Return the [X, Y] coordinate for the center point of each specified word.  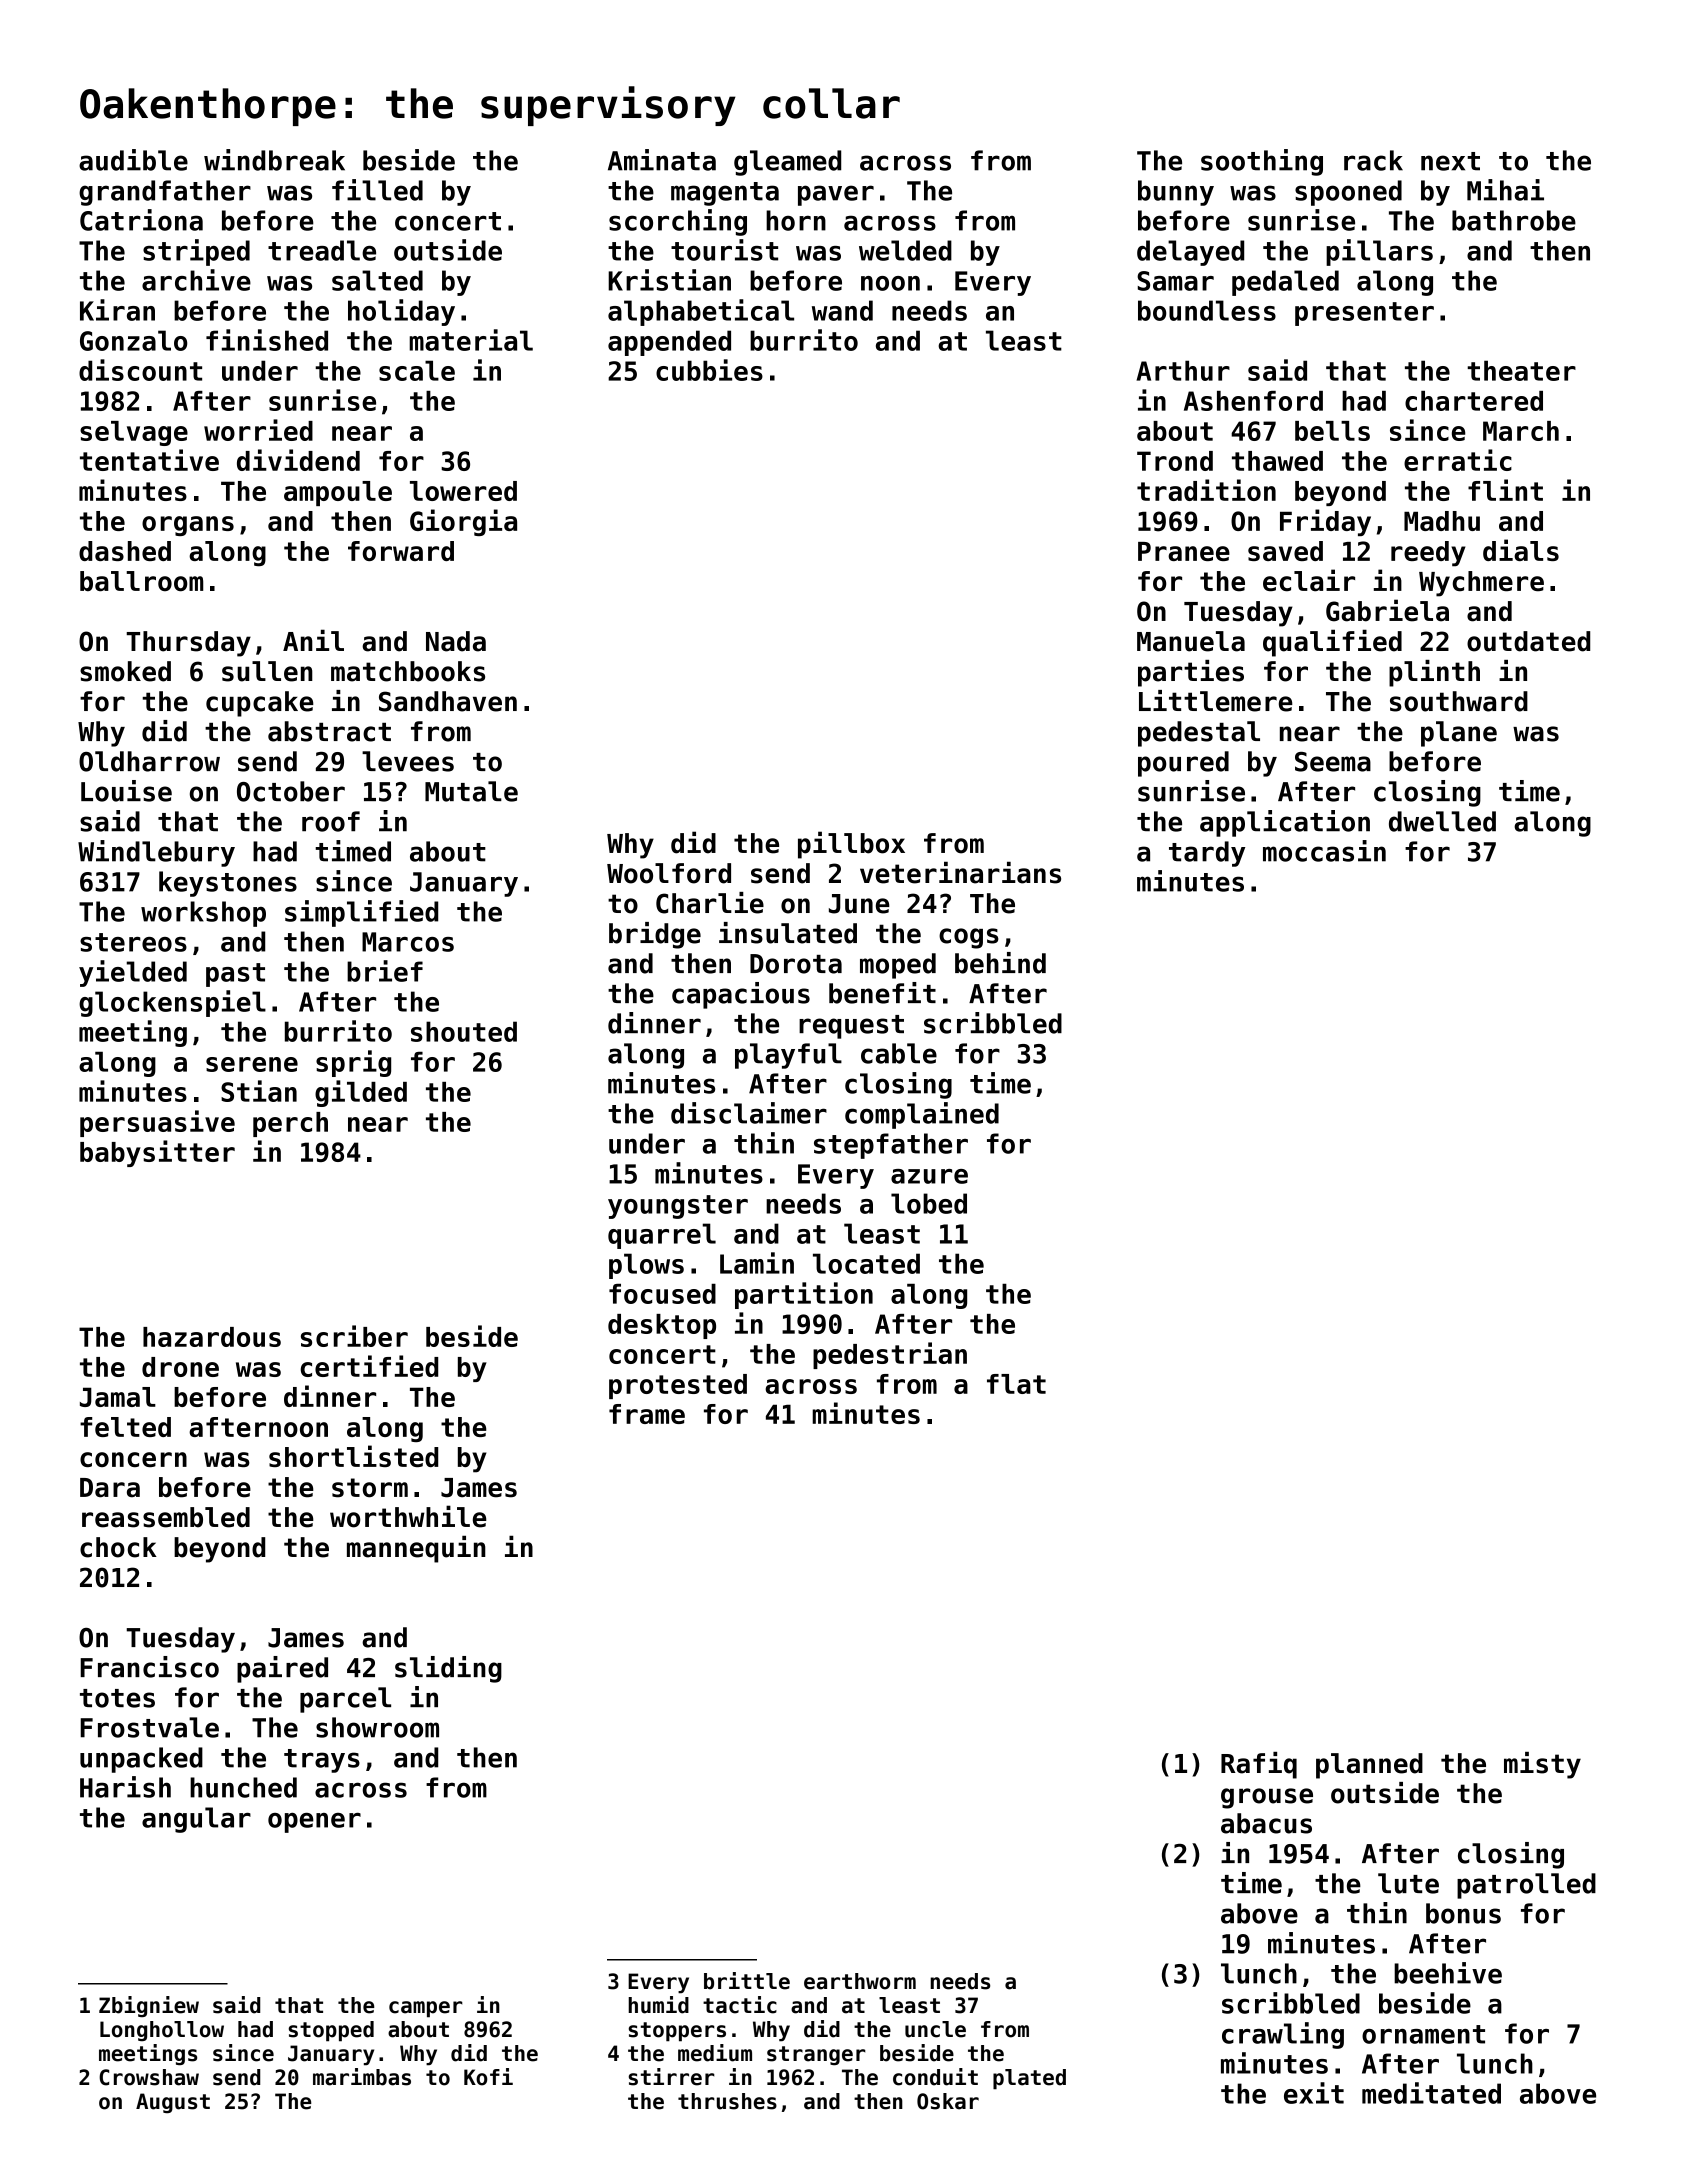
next [1450, 161]
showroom [377, 1727]
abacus [1266, 1823]
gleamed [787, 163]
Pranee [1184, 551]
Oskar [948, 2101]
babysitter [157, 1153]
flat [1016, 1384]
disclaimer [749, 1113]
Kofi [488, 2077]
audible [133, 160]
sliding [448, 1669]
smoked [125, 671]
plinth [1434, 673]
